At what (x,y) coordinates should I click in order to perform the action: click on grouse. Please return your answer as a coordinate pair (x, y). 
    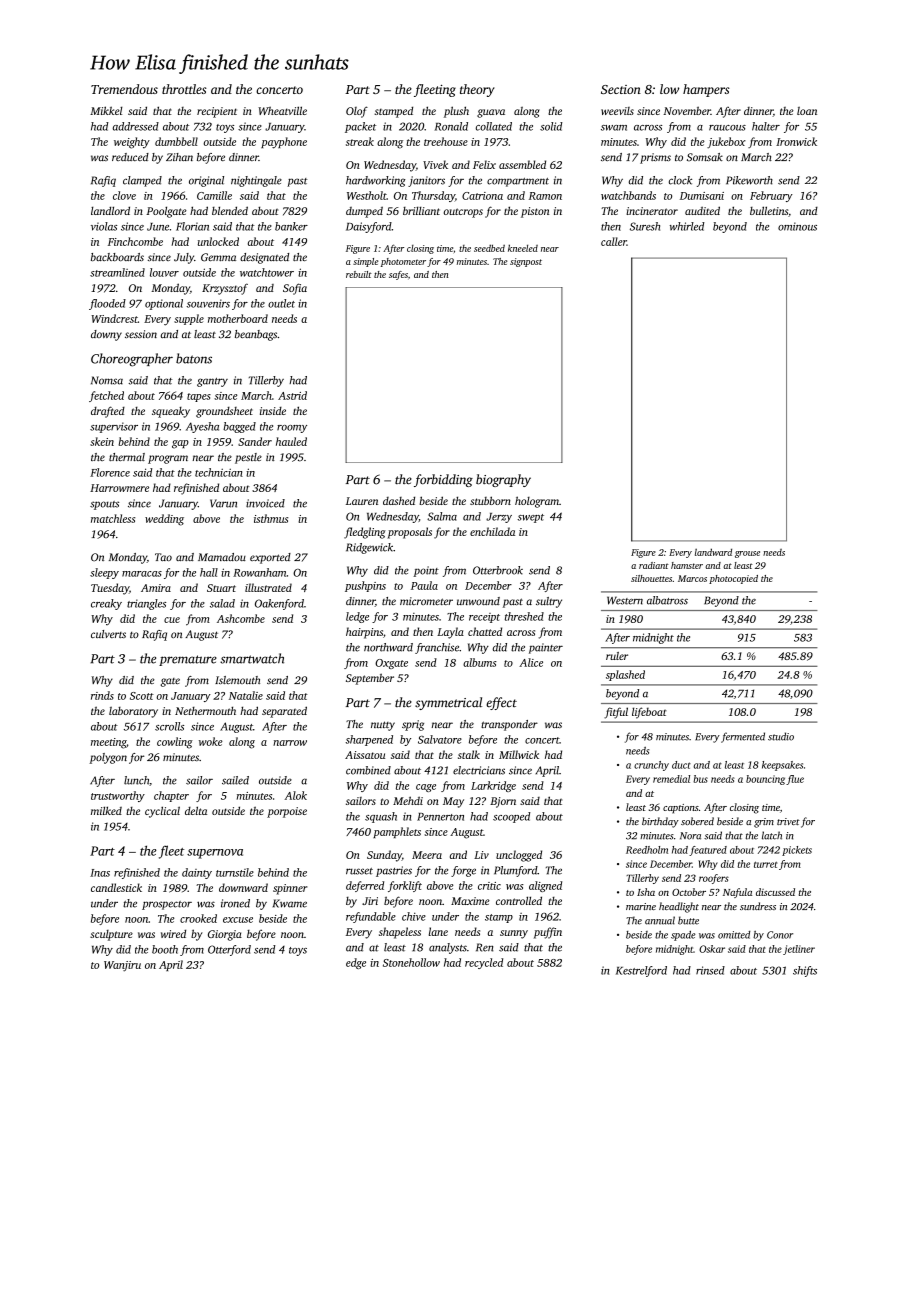
    Looking at the image, I should click on (747, 554).
